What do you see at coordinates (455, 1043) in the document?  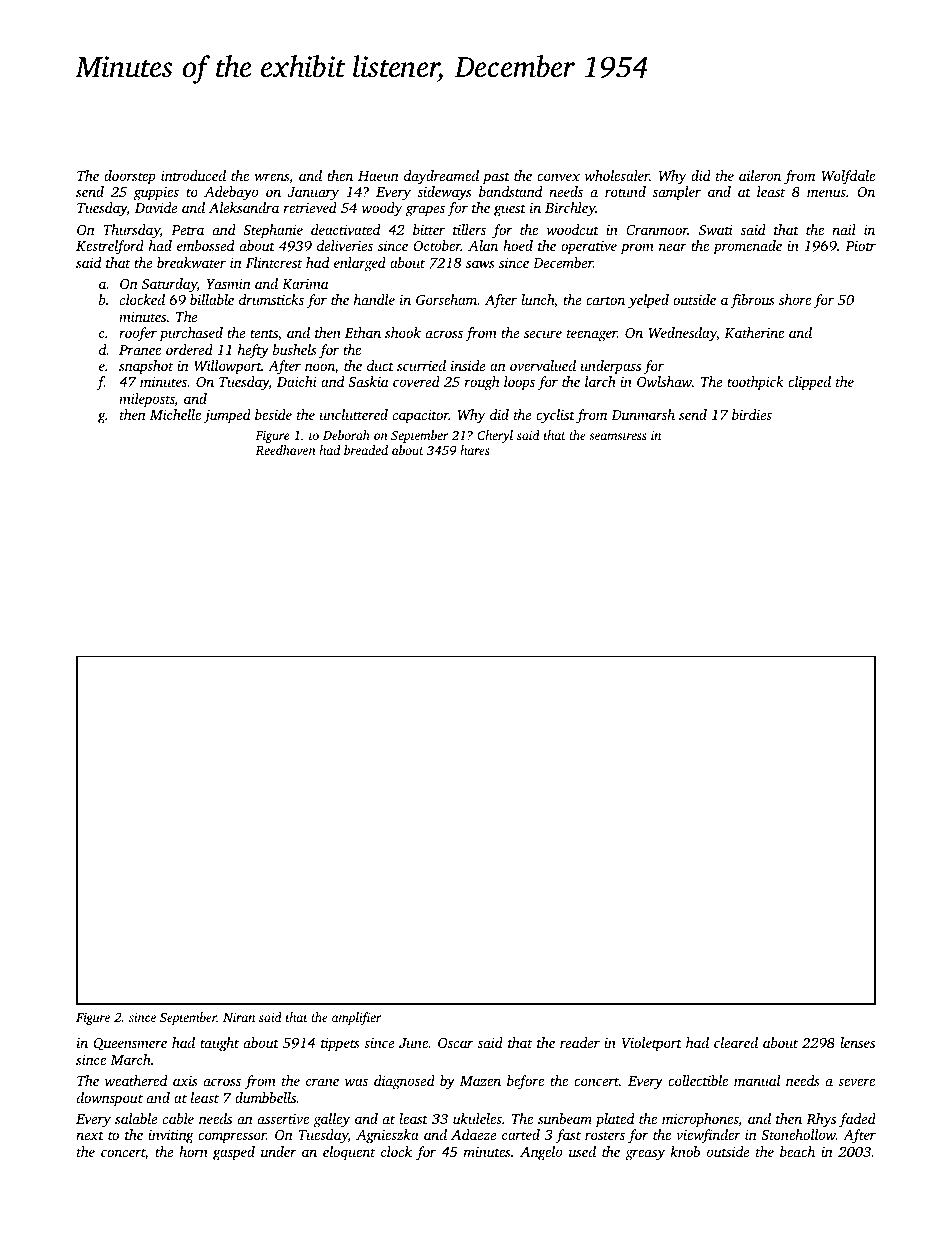 I see `Oscar` at bounding box center [455, 1043].
